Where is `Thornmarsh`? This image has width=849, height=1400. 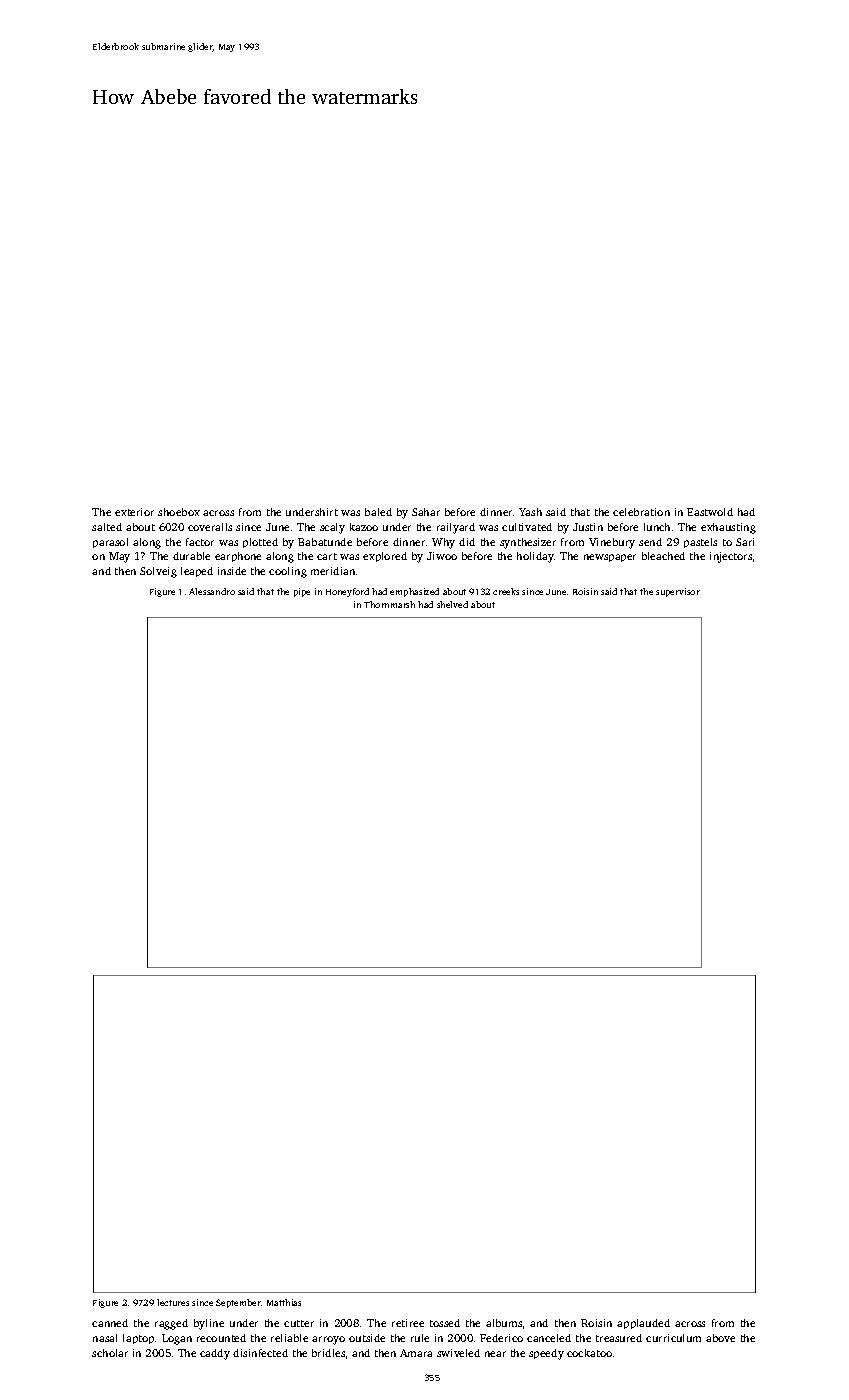 Thornmarsh is located at coordinates (389, 604).
